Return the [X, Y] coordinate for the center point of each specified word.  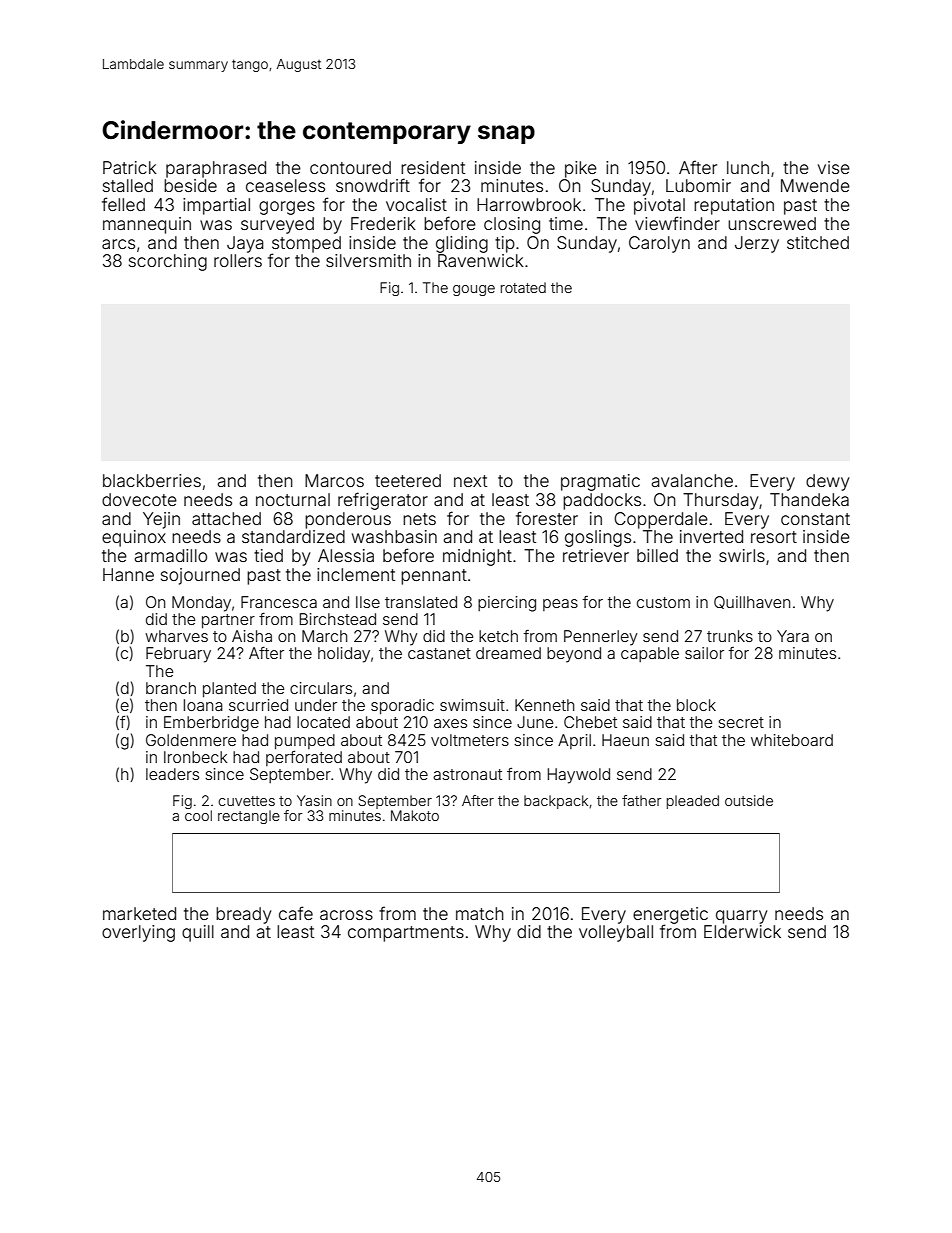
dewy [827, 482]
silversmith [368, 260]
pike [581, 169]
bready [243, 915]
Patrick [130, 167]
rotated [523, 287]
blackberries [152, 480]
